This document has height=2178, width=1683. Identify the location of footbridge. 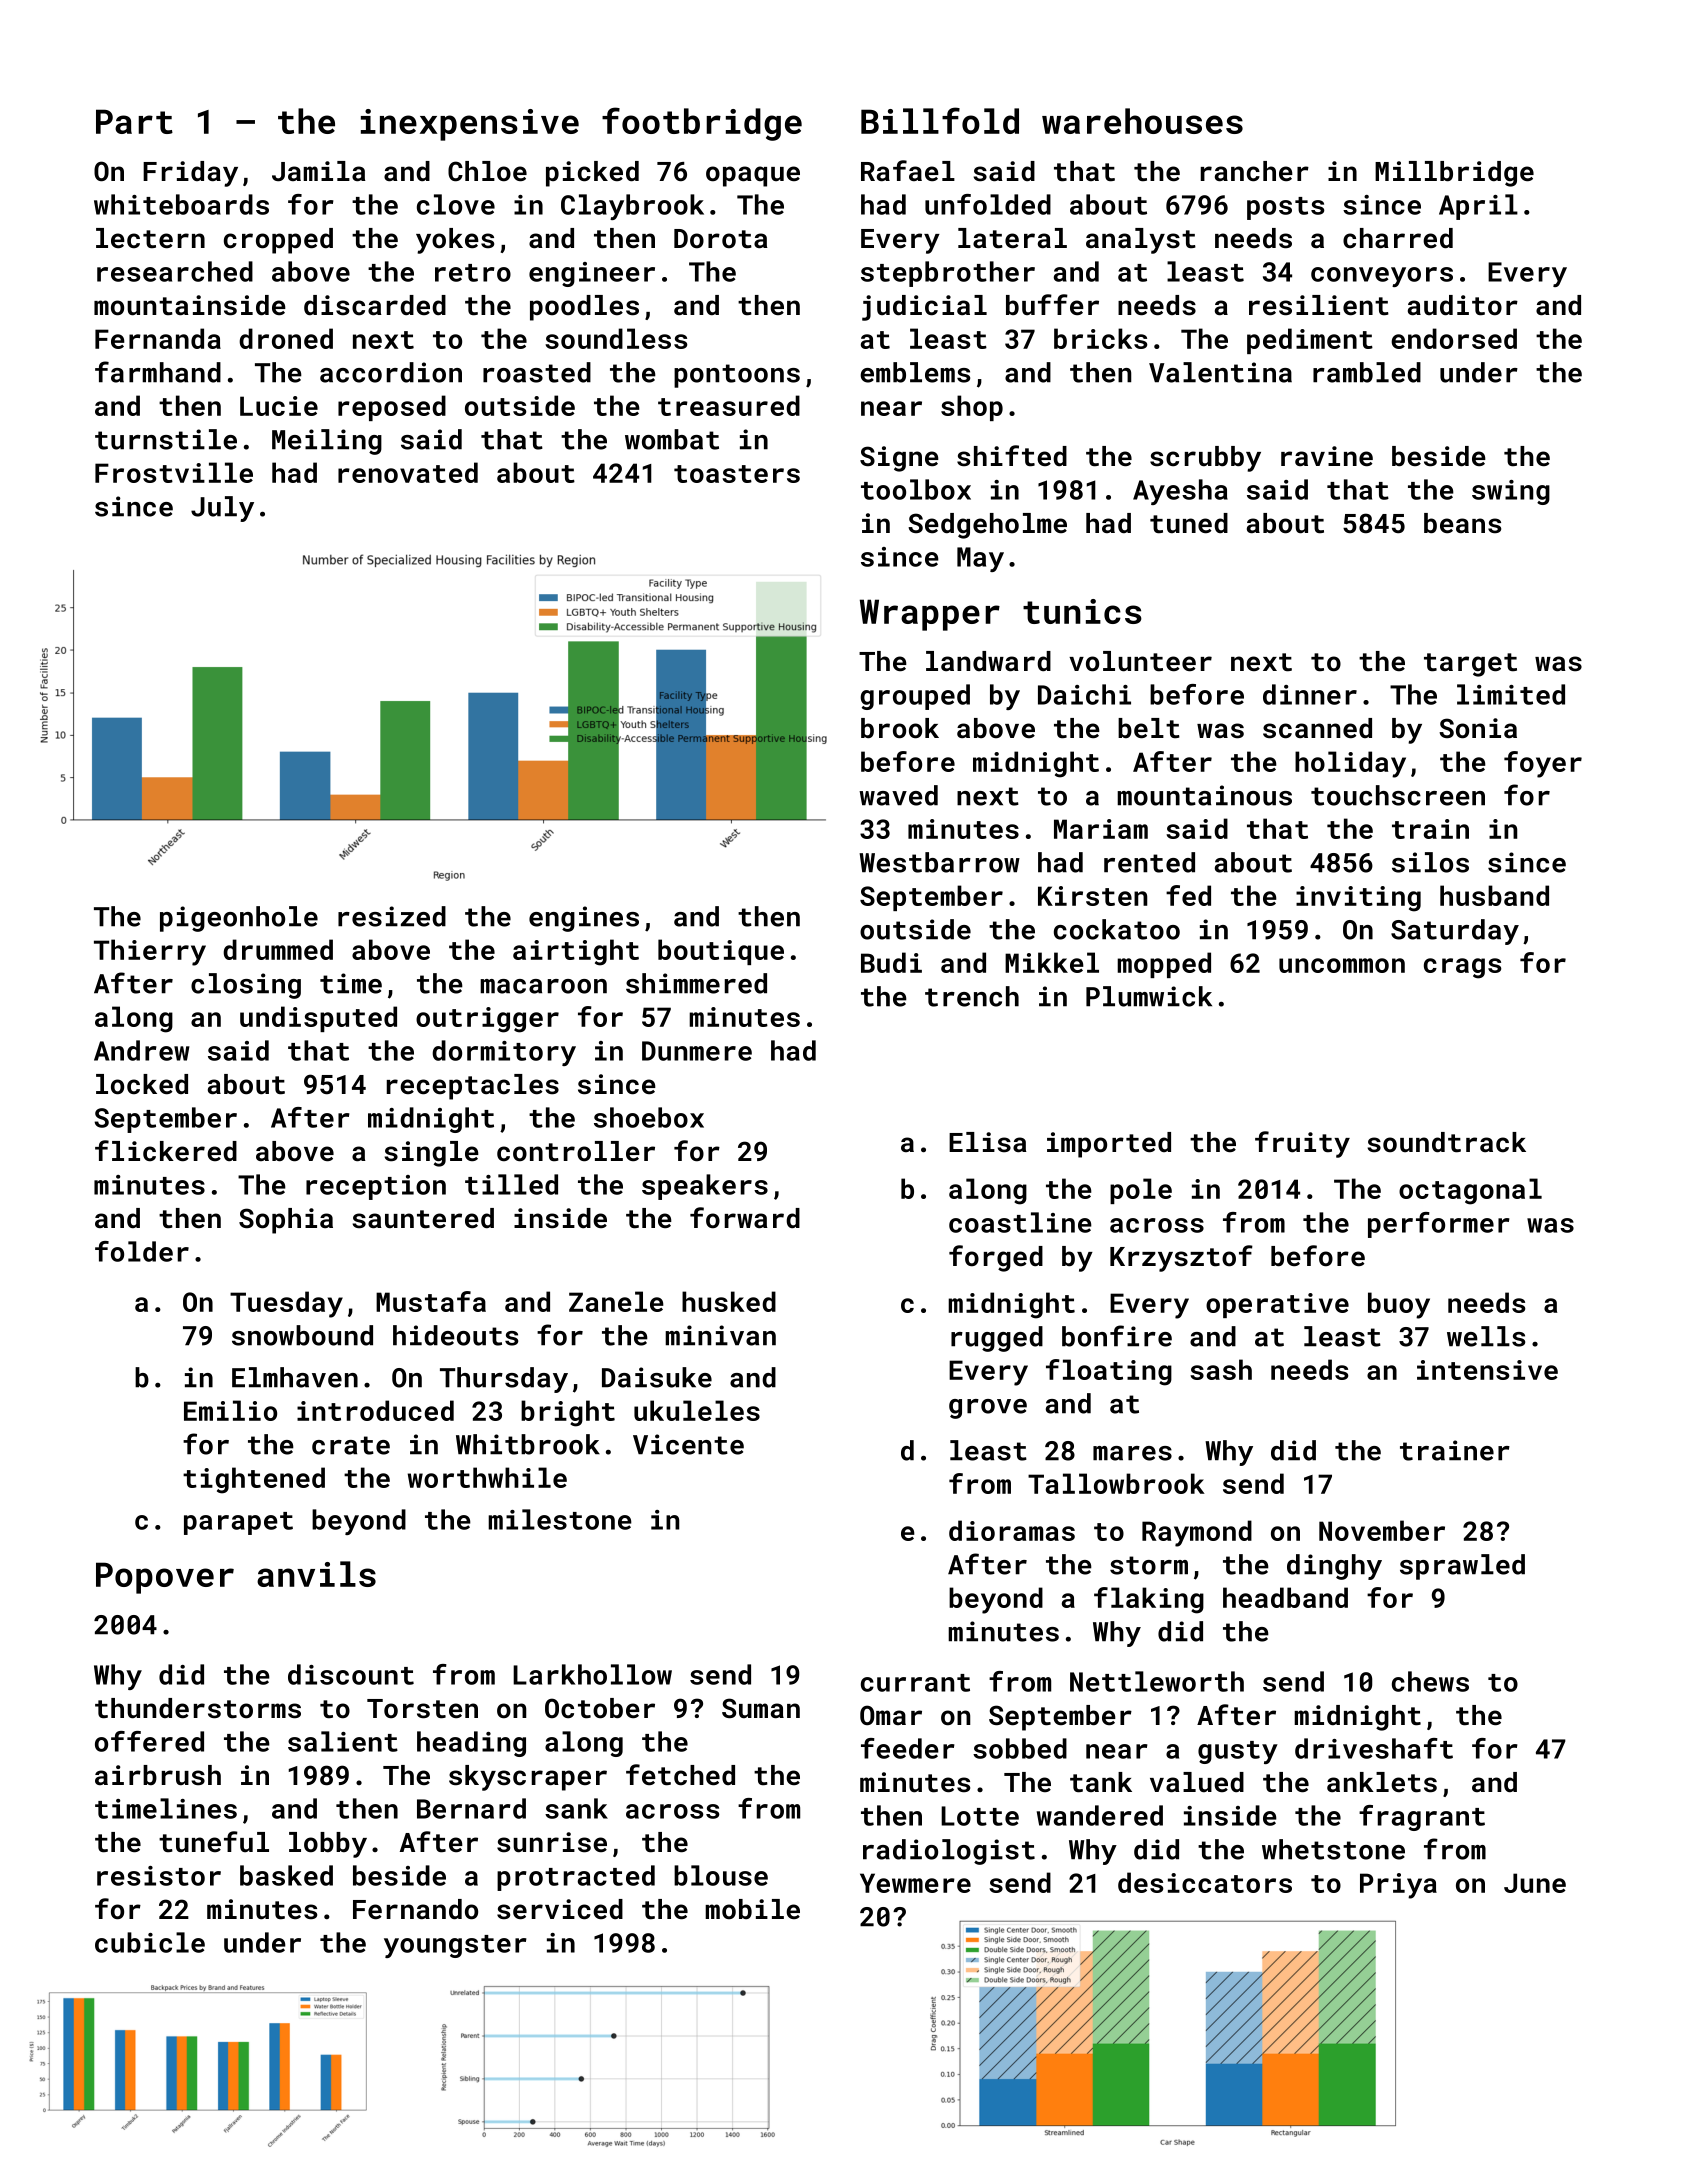
(702, 124).
